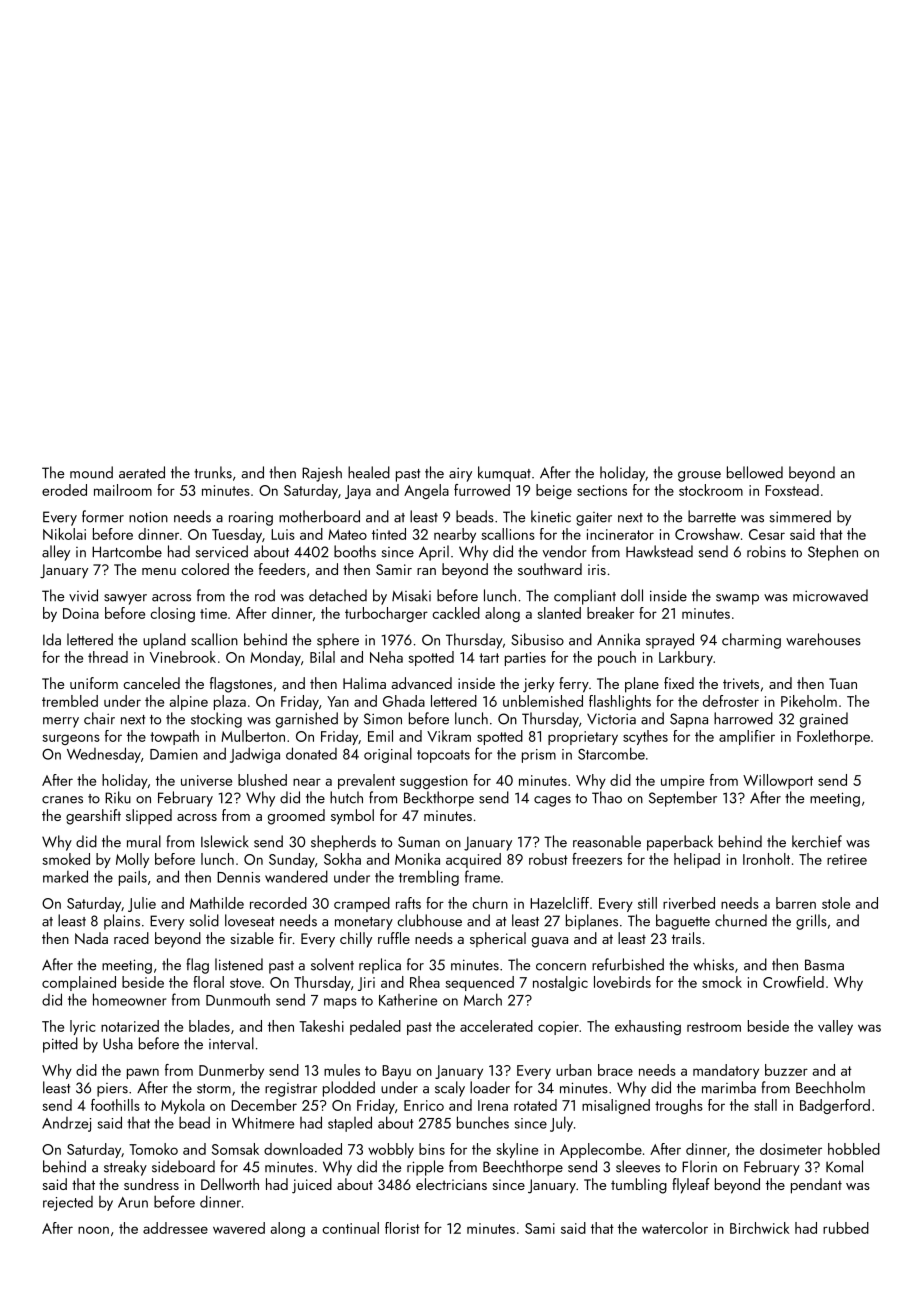  I want to click on Foxstead, so click(792, 490).
